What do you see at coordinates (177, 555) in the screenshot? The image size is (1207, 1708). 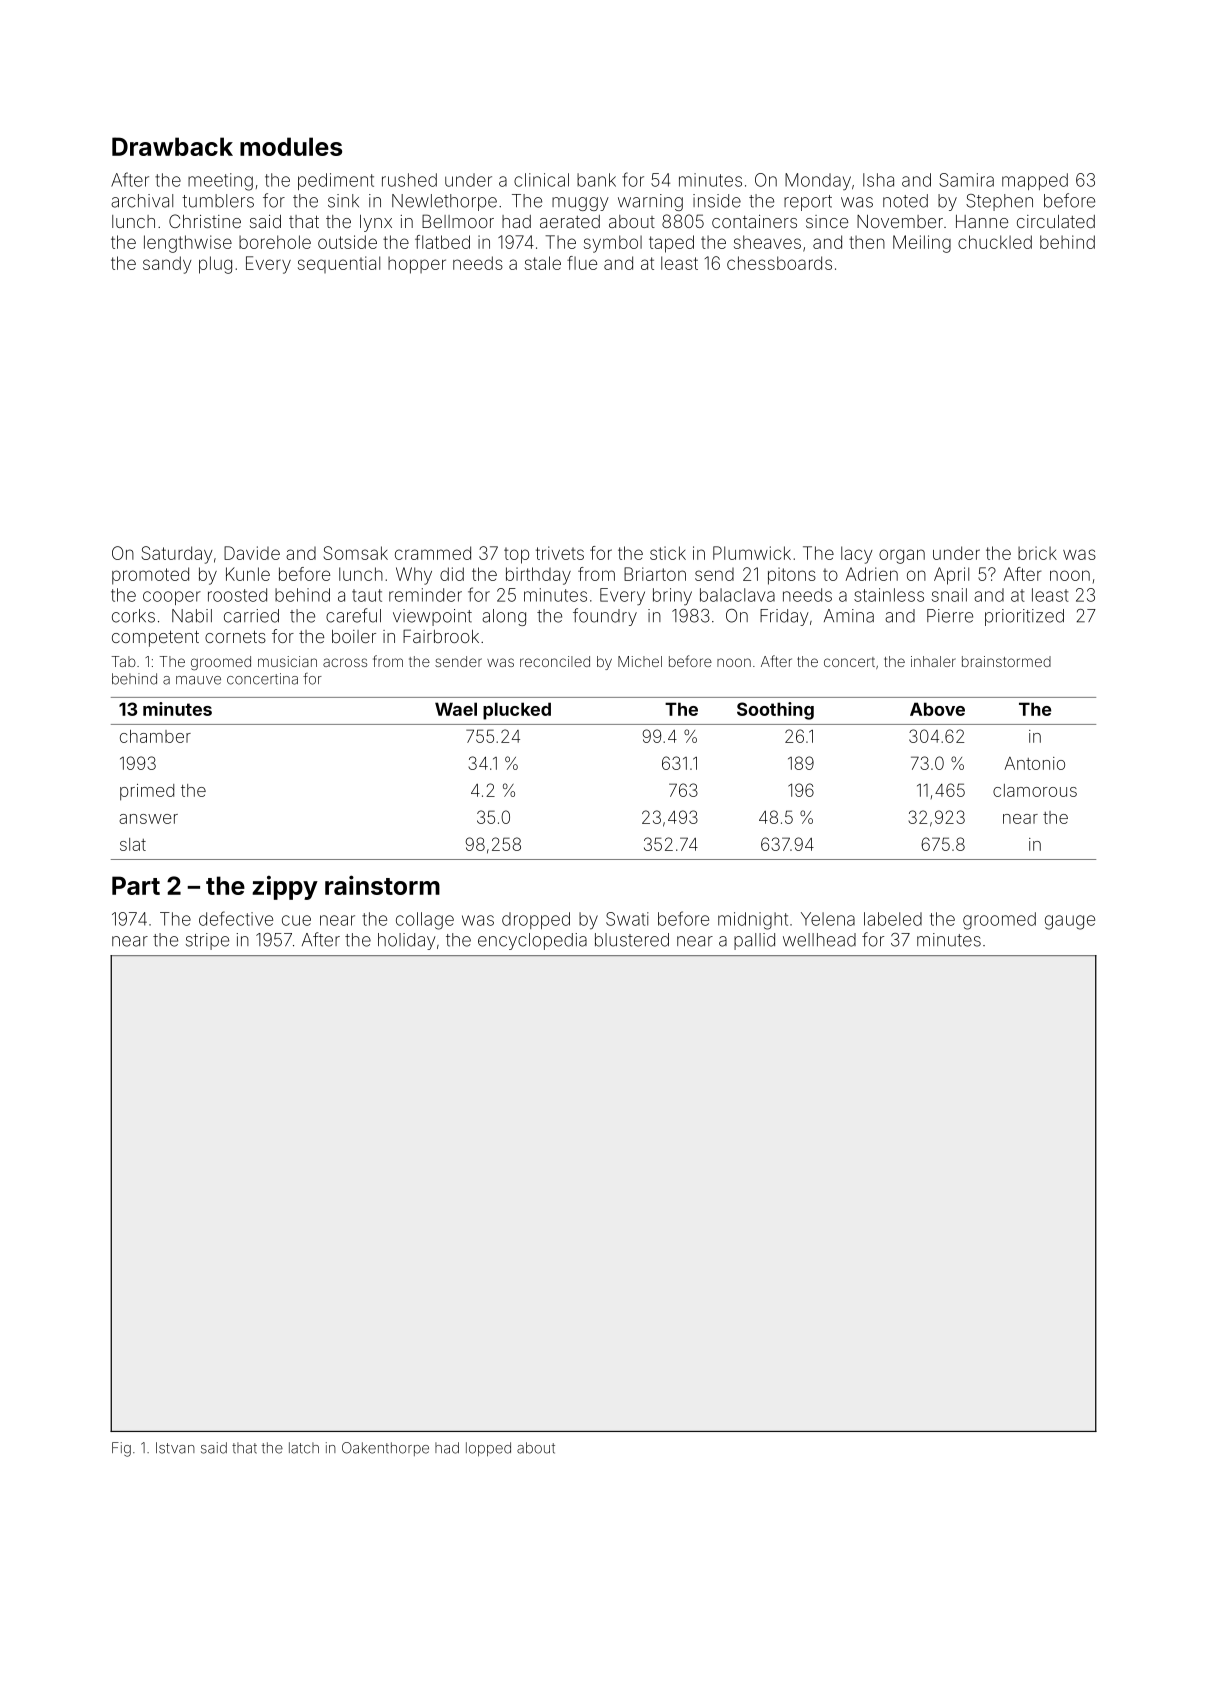 I see `Saturday` at bounding box center [177, 555].
